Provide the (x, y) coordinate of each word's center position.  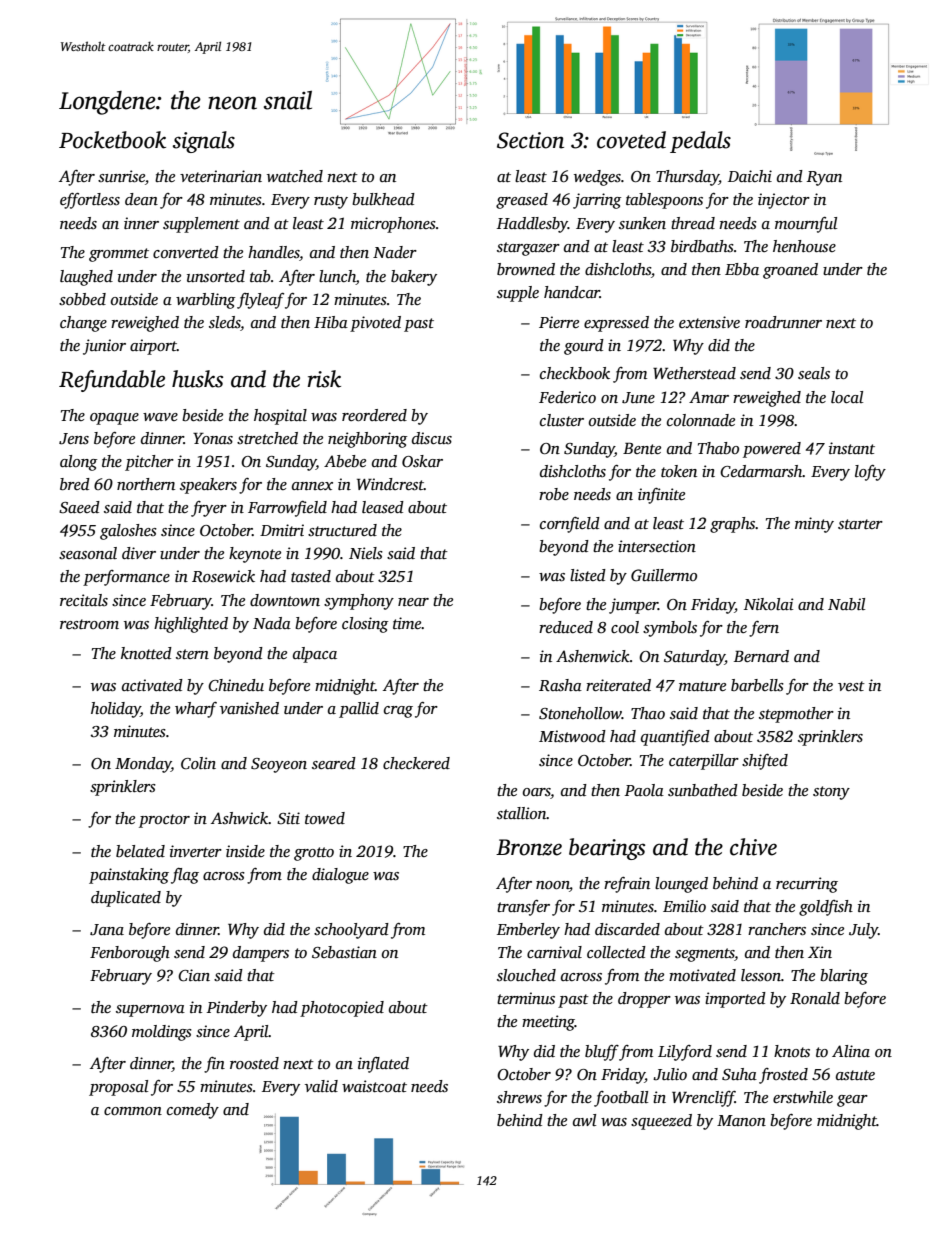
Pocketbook (112, 140)
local (847, 397)
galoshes (128, 532)
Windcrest (390, 484)
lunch (337, 276)
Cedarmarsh (761, 471)
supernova (150, 1011)
